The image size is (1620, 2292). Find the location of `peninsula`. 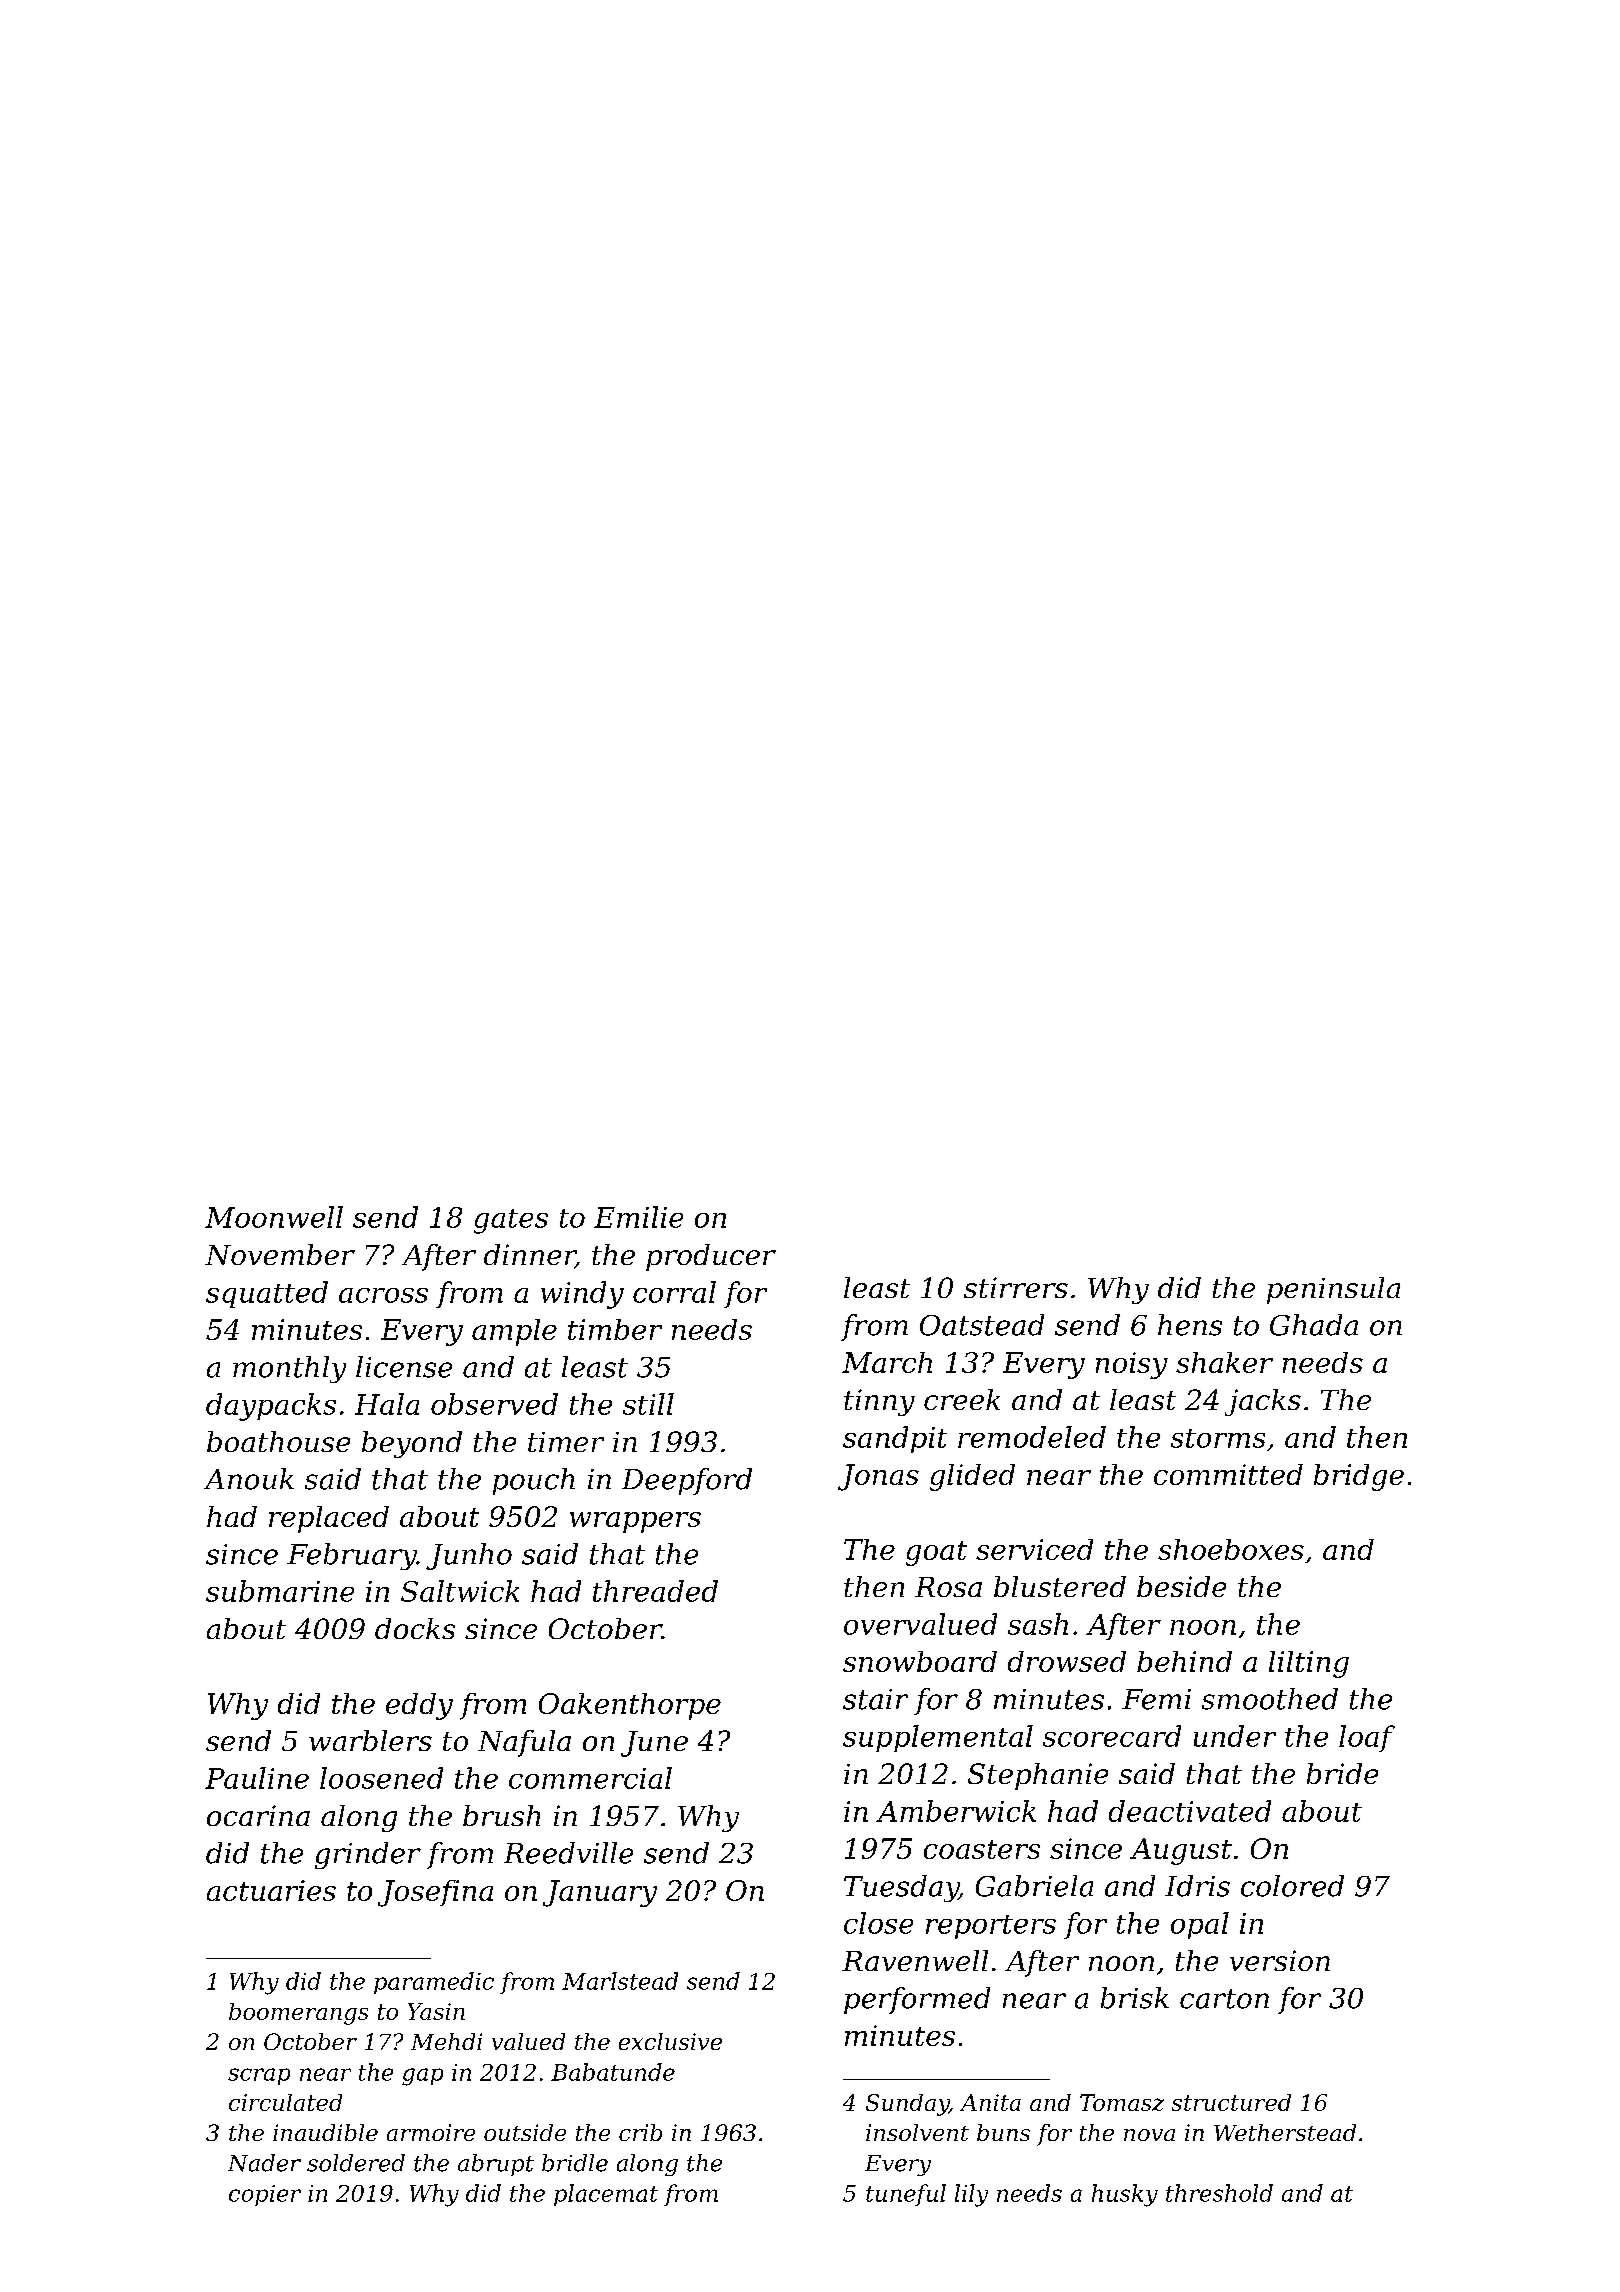

peninsula is located at coordinates (1333, 1290).
